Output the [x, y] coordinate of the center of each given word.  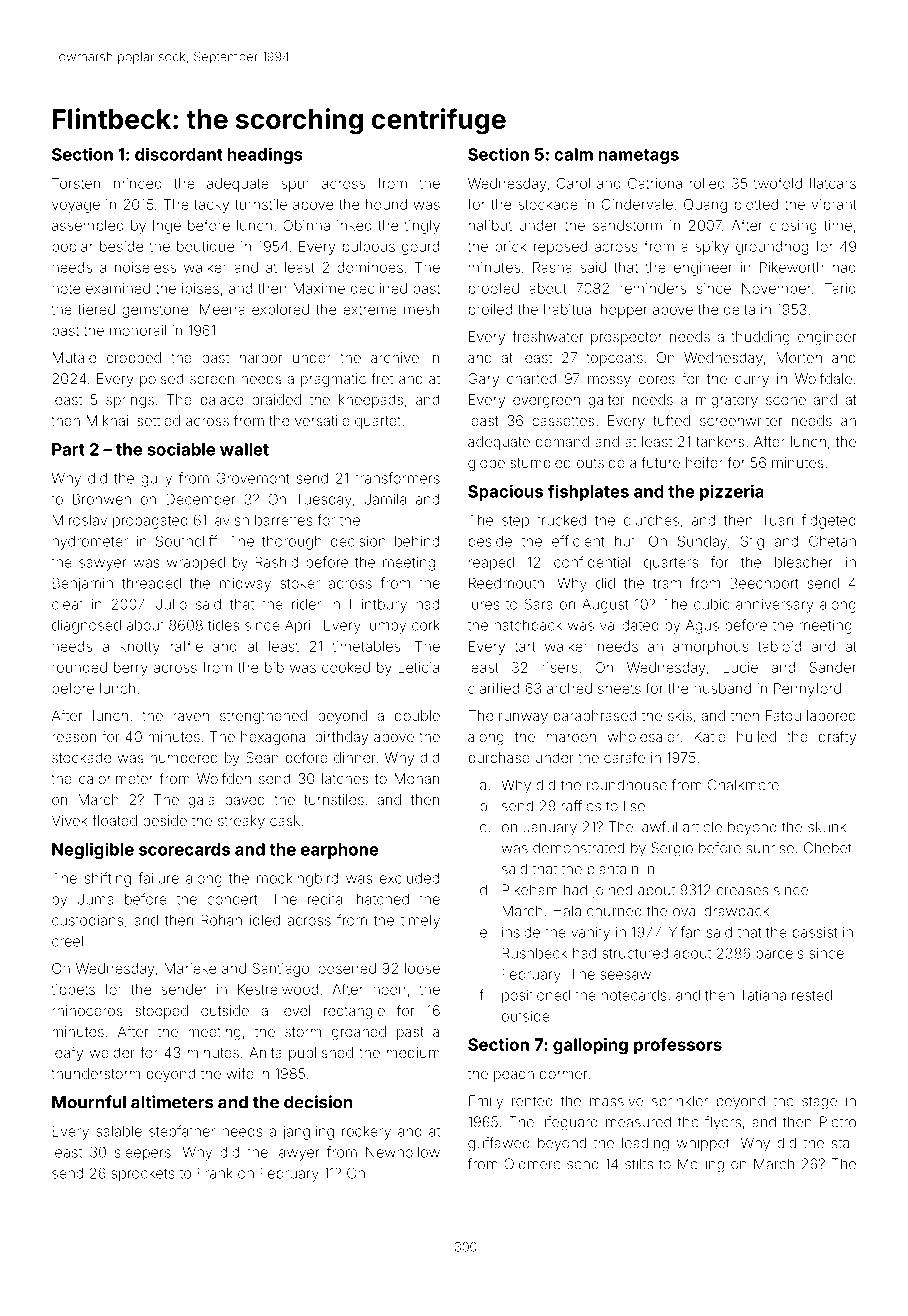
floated [114, 820]
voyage [76, 207]
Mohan [417, 778]
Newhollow [403, 1152]
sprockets [143, 1175]
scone [786, 401]
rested [812, 995]
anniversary [774, 606]
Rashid [277, 562]
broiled [490, 309]
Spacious [505, 492]
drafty [837, 738]
